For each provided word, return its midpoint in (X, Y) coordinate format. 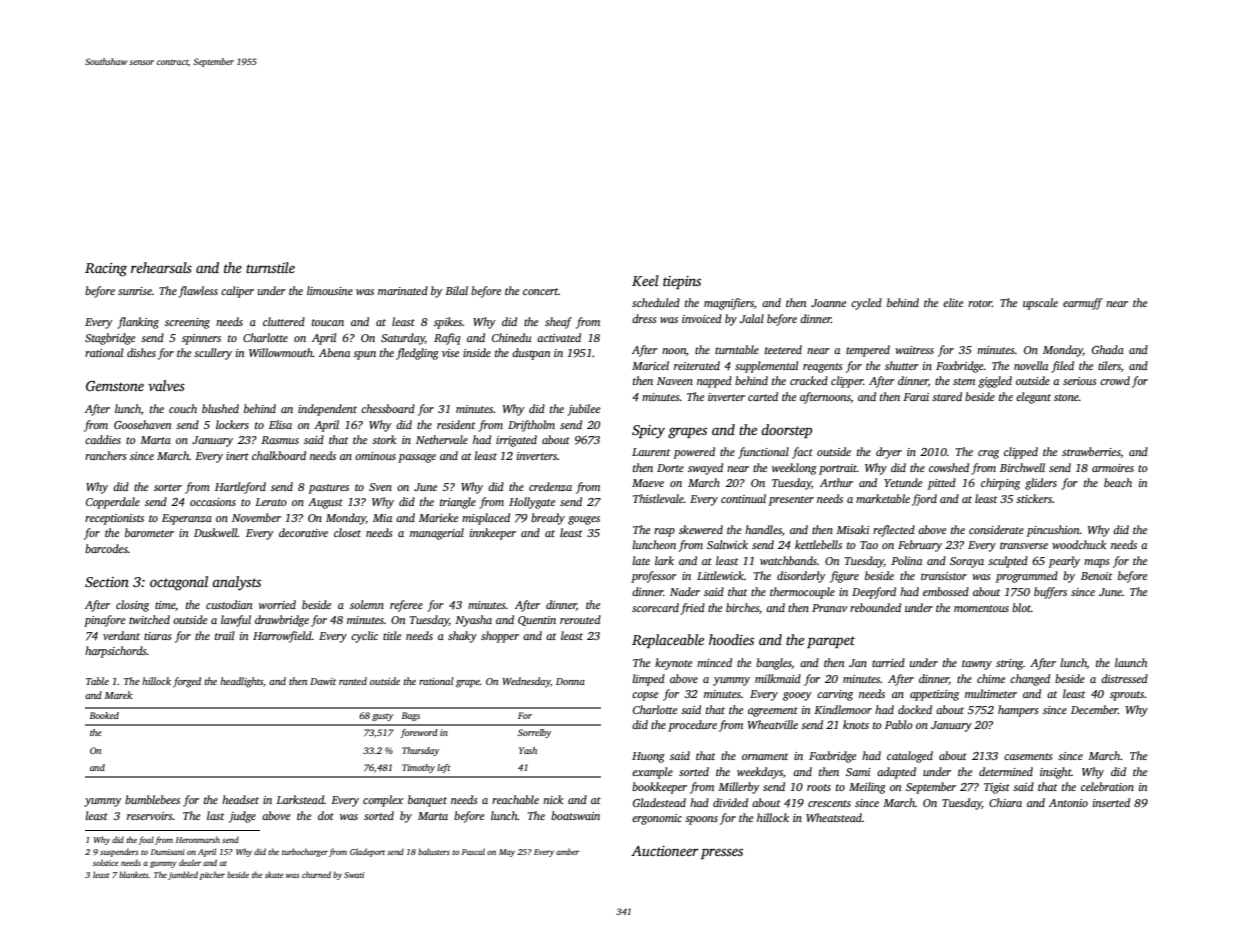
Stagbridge (110, 339)
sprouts (1127, 696)
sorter (168, 487)
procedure (692, 726)
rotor (980, 303)
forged (187, 682)
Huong (648, 757)
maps (1097, 563)
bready (548, 519)
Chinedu (511, 337)
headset (240, 799)
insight (1056, 773)
